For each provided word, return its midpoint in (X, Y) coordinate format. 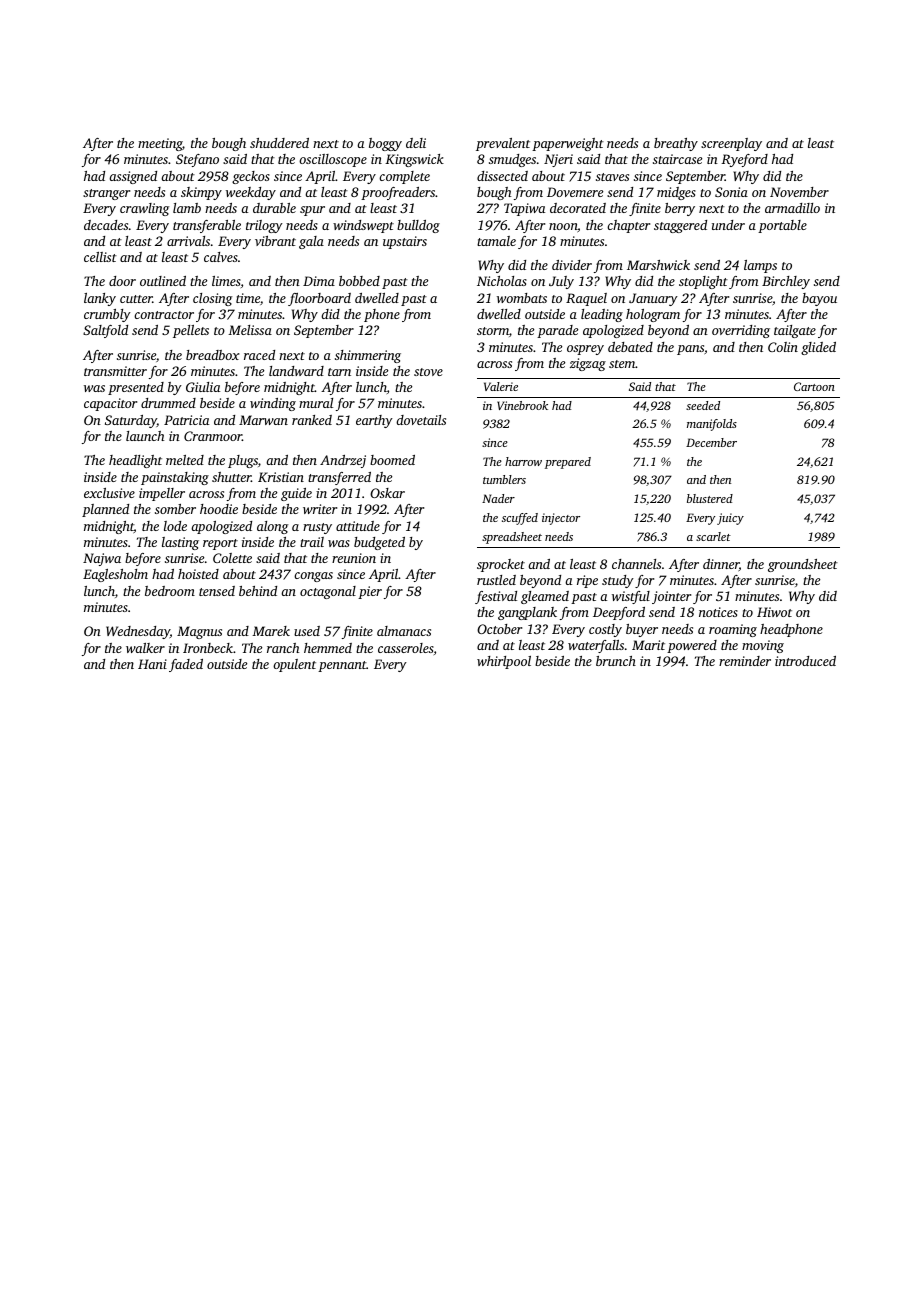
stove (428, 372)
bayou (819, 299)
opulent (294, 665)
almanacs (404, 631)
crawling (144, 209)
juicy (730, 519)
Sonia (731, 192)
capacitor (110, 404)
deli (416, 143)
